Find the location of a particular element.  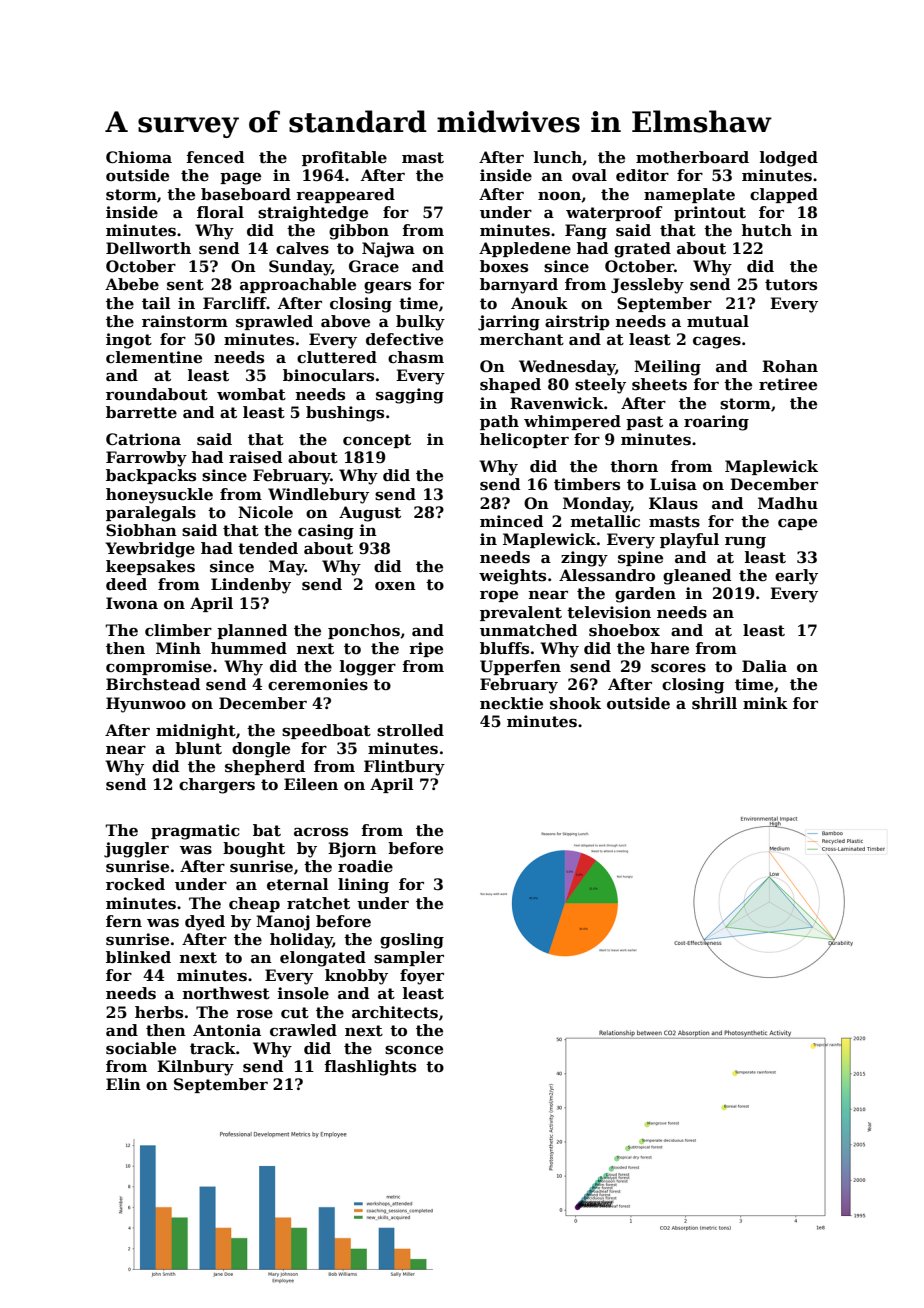

sociable is located at coordinates (141, 1048).
